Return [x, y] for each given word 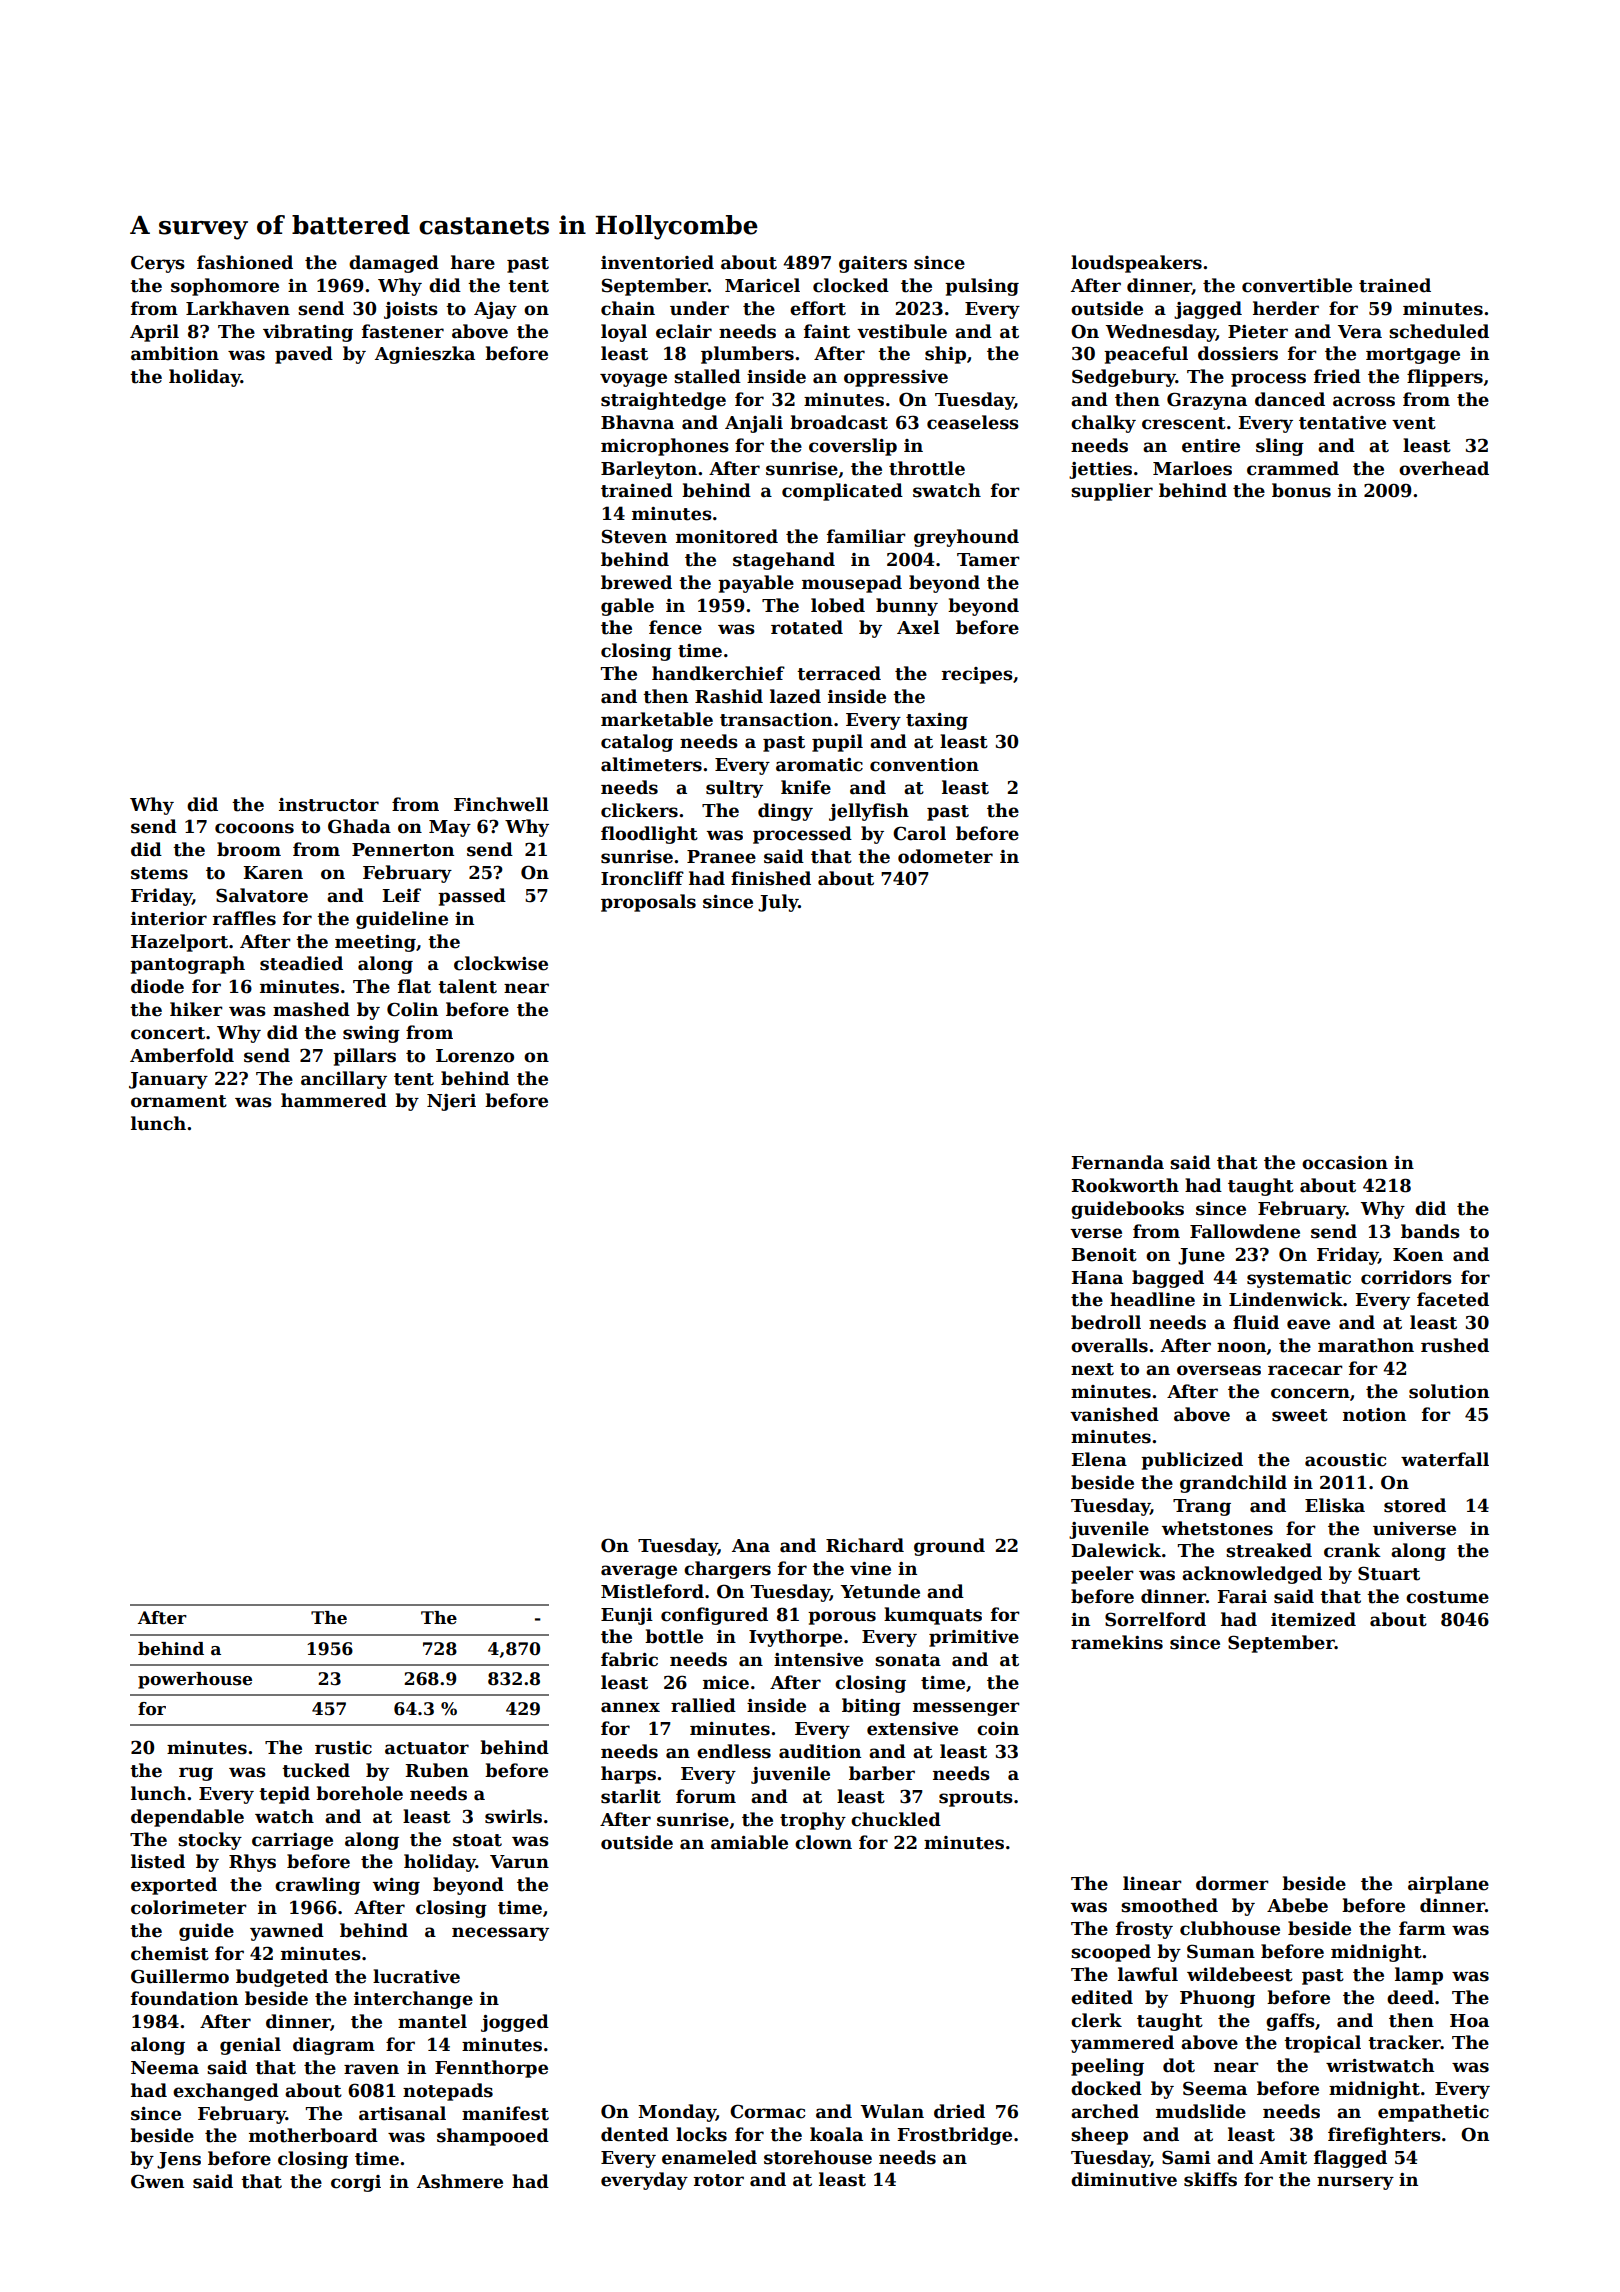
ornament [179, 1101]
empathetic [1433, 2113]
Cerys [158, 264]
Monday [677, 2113]
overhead [1444, 468]
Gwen [157, 2181]
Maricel [762, 285]
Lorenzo [475, 1056]
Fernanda [1117, 1162]
